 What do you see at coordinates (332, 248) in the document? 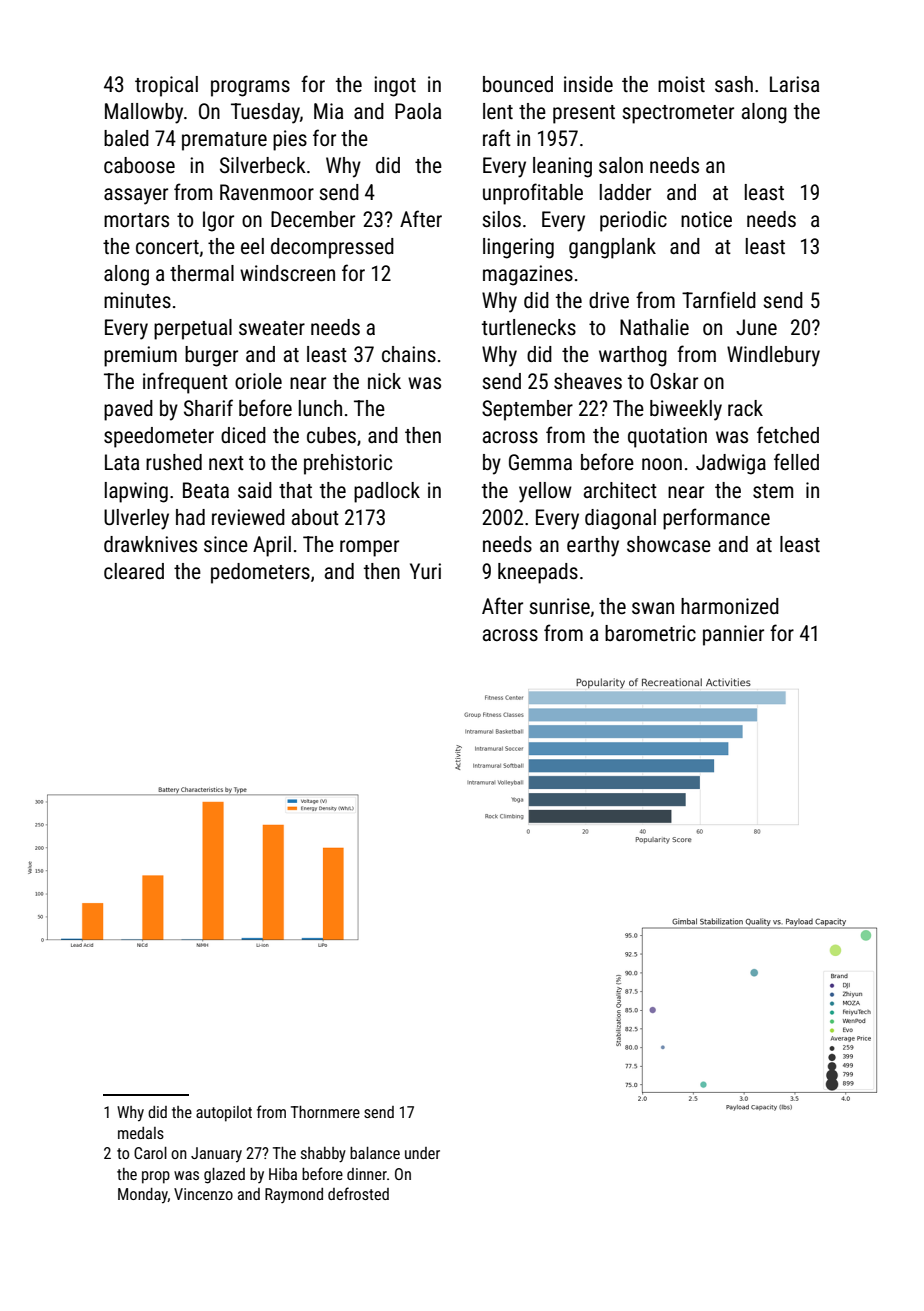
I see `decompressed` at bounding box center [332, 248].
